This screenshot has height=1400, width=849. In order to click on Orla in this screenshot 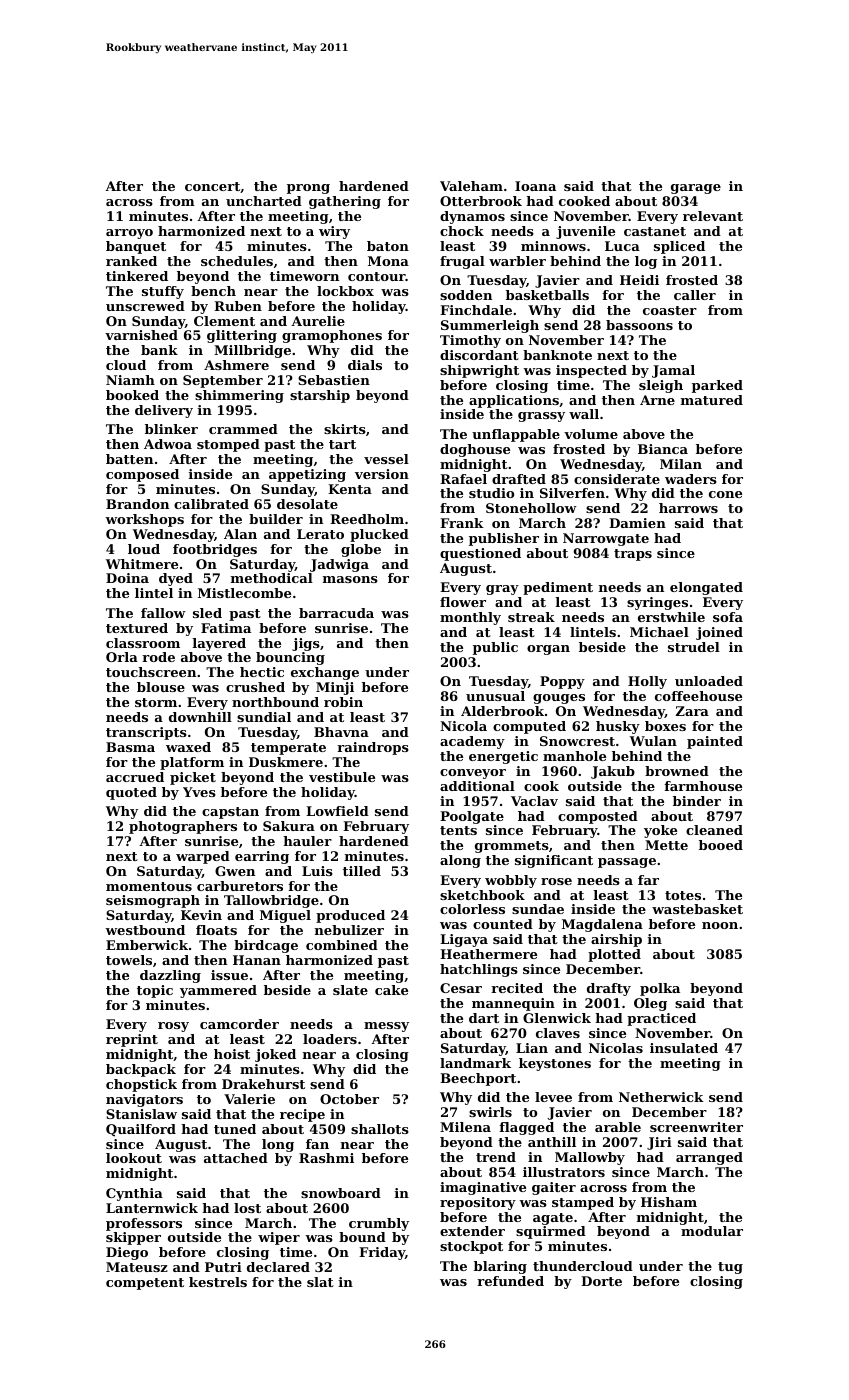, I will do `click(122, 657)`.
